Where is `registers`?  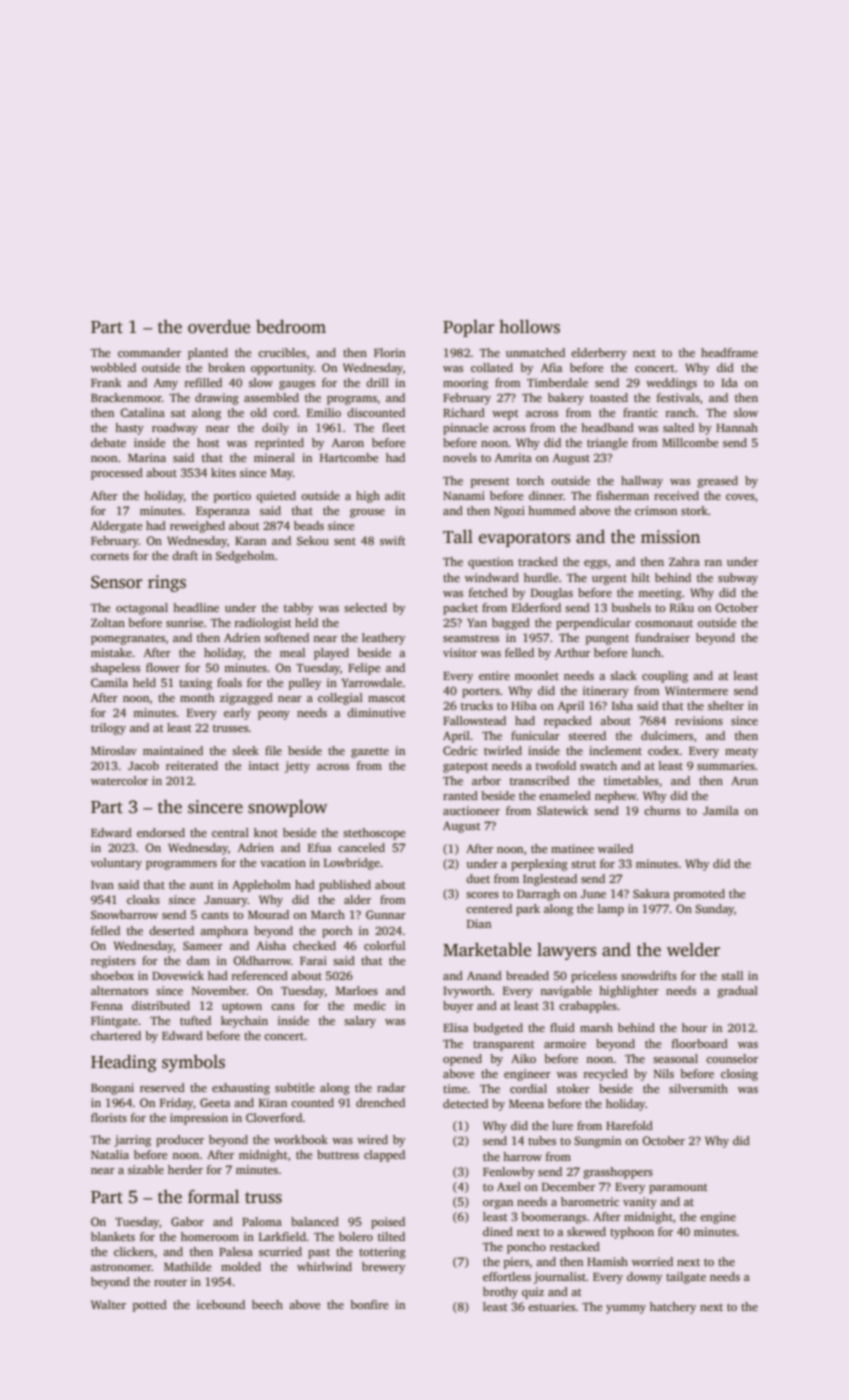 registers is located at coordinates (113, 962).
